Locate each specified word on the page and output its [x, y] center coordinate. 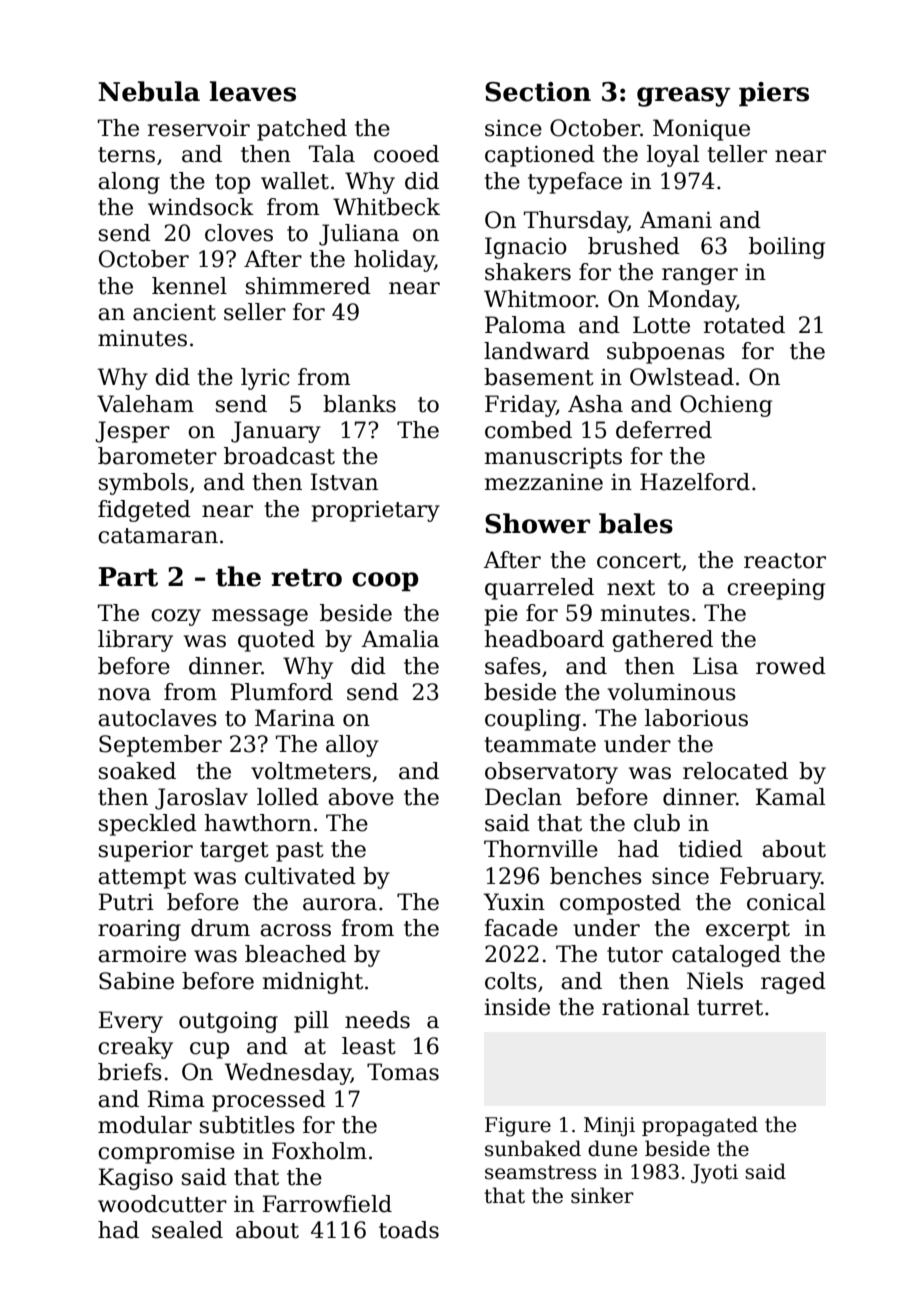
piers [774, 94]
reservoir [199, 128]
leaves [253, 91]
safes [513, 666]
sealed [187, 1230]
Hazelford [695, 482]
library [135, 641]
